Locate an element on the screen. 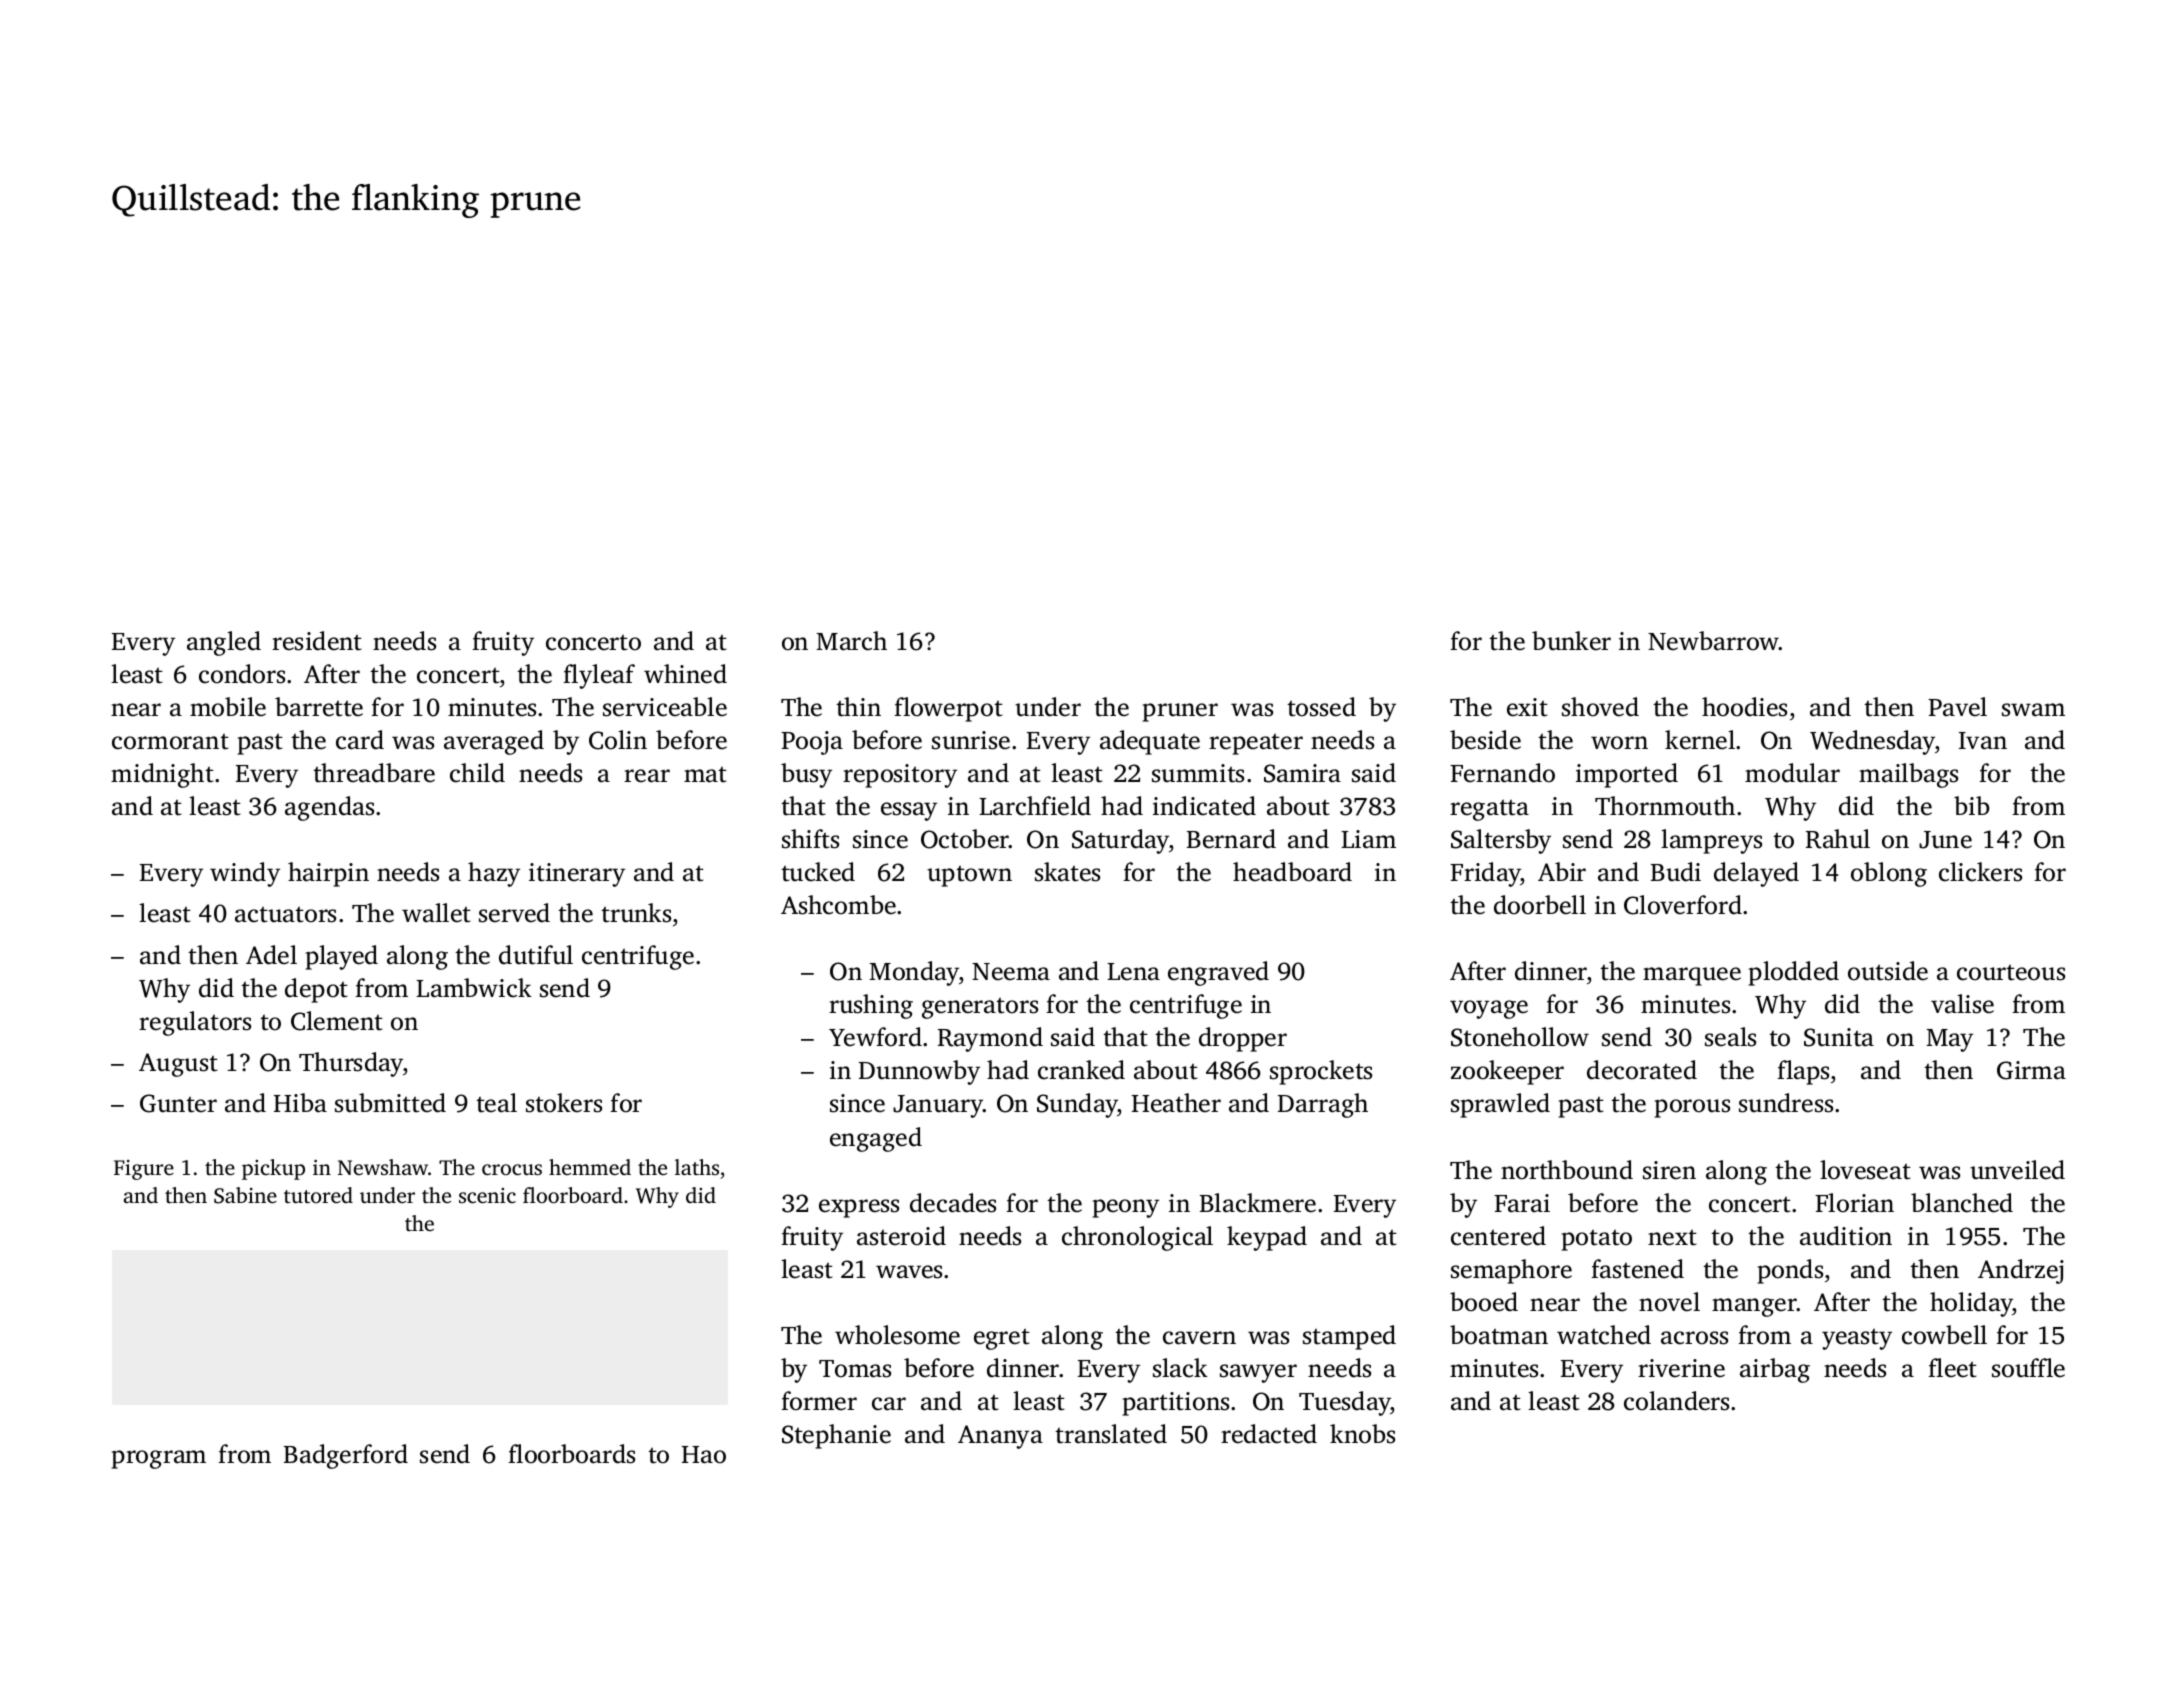 The image size is (2178, 1683). resident is located at coordinates (317, 641).
